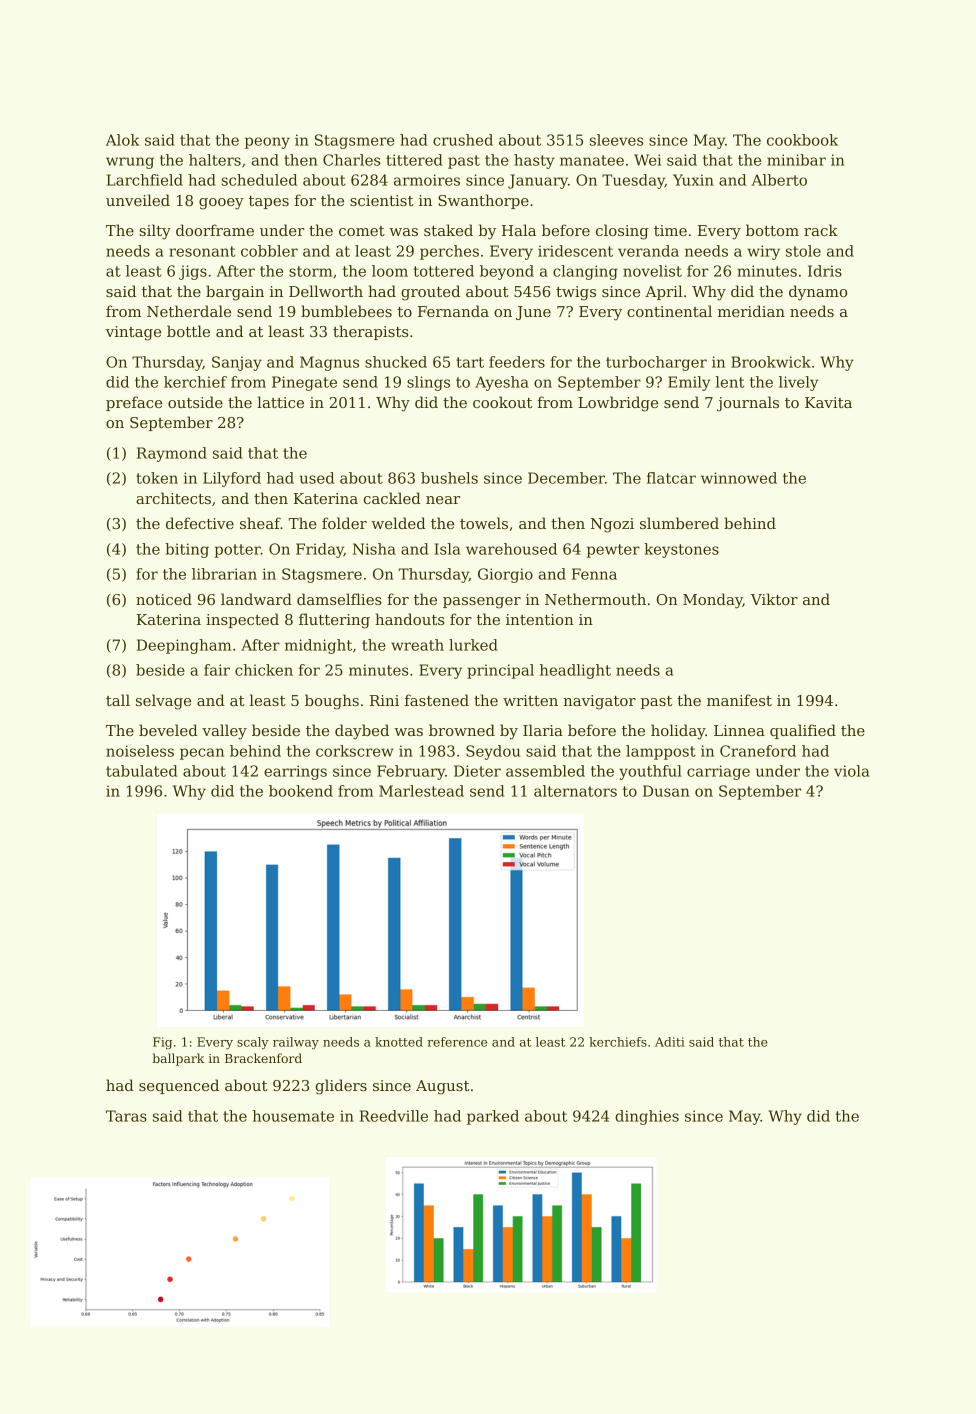  What do you see at coordinates (616, 140) in the image?
I see `sleeves` at bounding box center [616, 140].
